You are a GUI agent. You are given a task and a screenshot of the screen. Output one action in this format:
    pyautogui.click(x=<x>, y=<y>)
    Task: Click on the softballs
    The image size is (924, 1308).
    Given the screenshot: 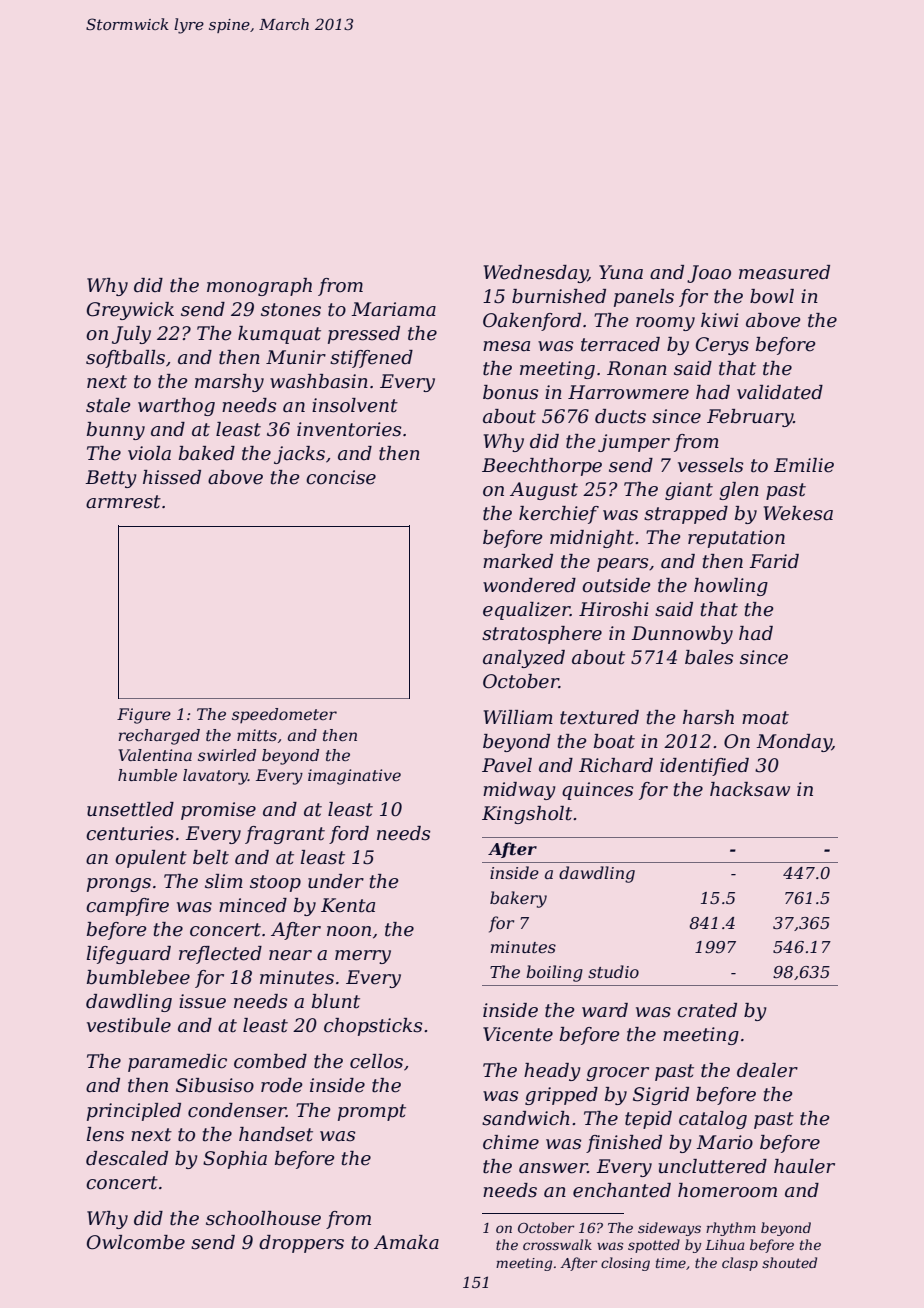 What is the action you would take?
    pyautogui.click(x=125, y=359)
